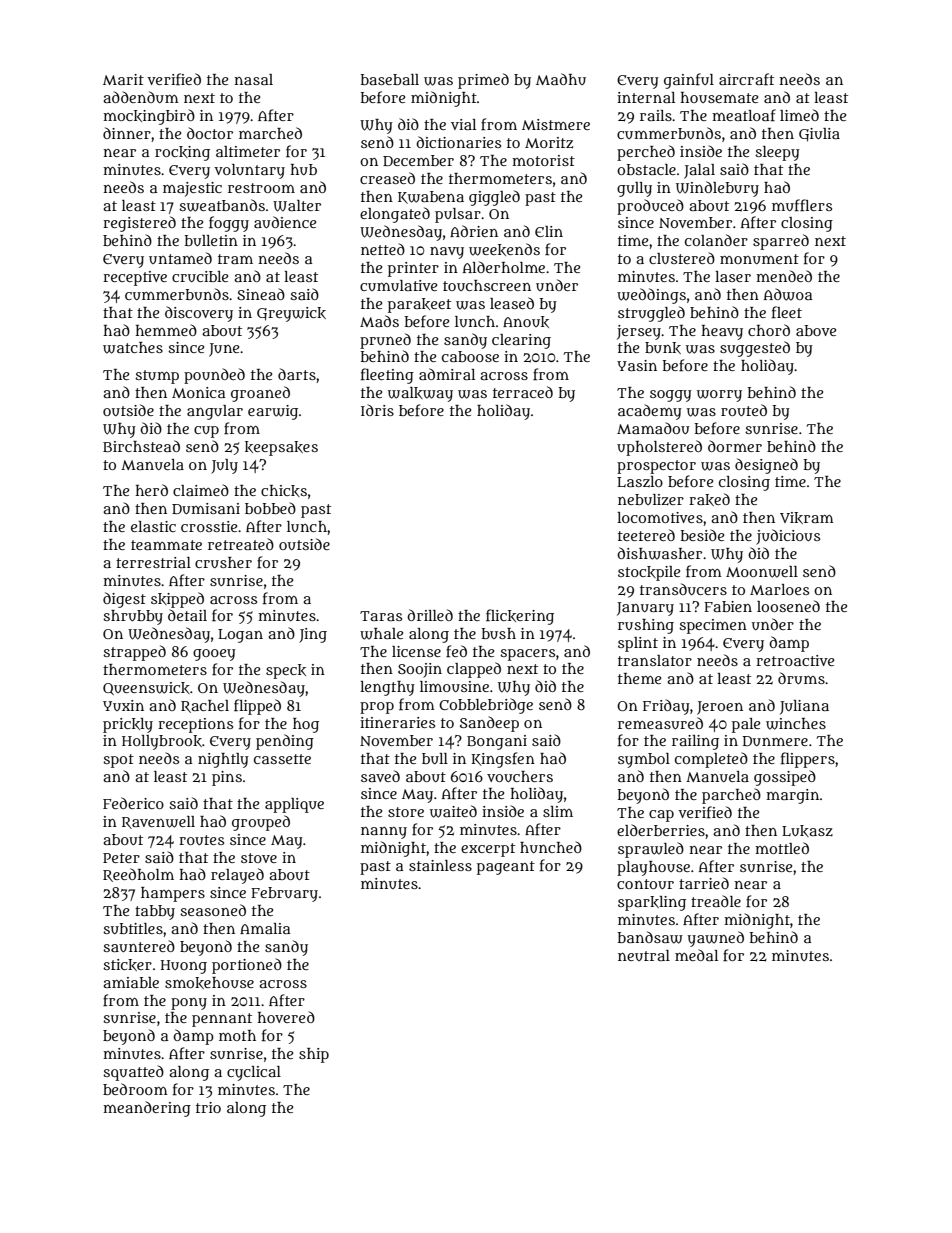 Image resolution: width=952 pixels, height=1233 pixels. What do you see at coordinates (759, 259) in the page?
I see `monument` at bounding box center [759, 259].
